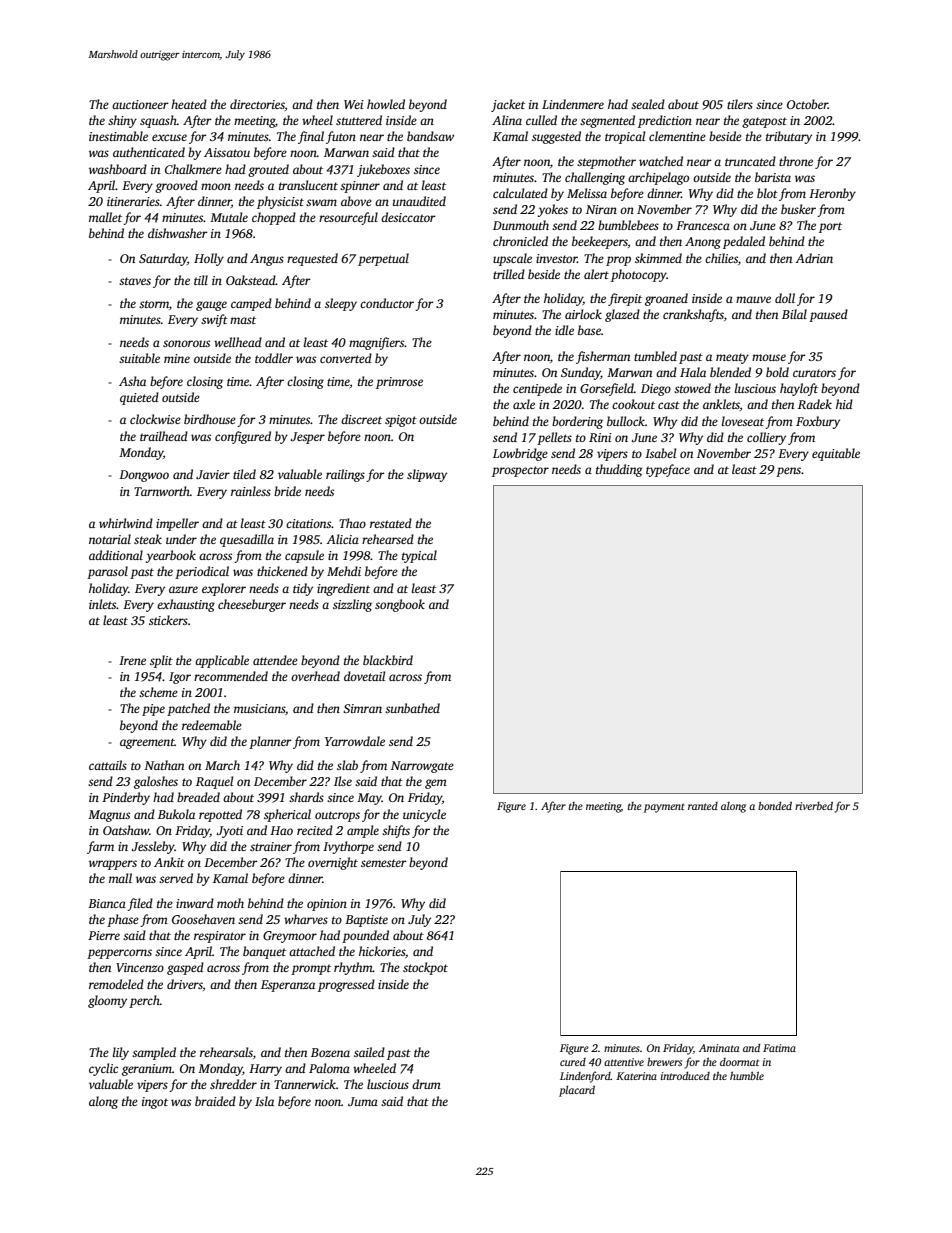 The image size is (952, 1233). I want to click on stockpot, so click(425, 968).
